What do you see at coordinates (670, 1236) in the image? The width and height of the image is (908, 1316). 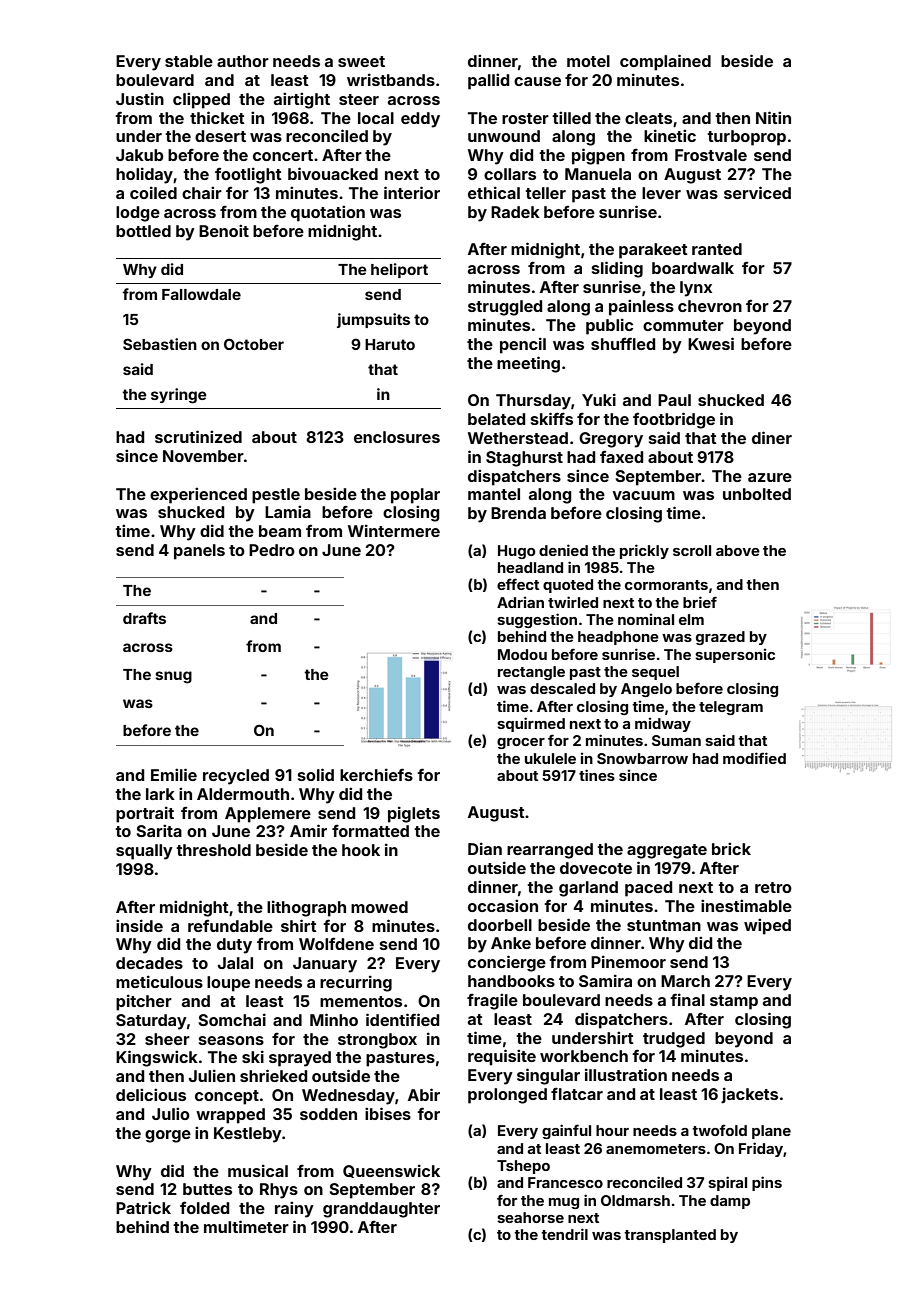 I see `transplanted` at bounding box center [670, 1236].
